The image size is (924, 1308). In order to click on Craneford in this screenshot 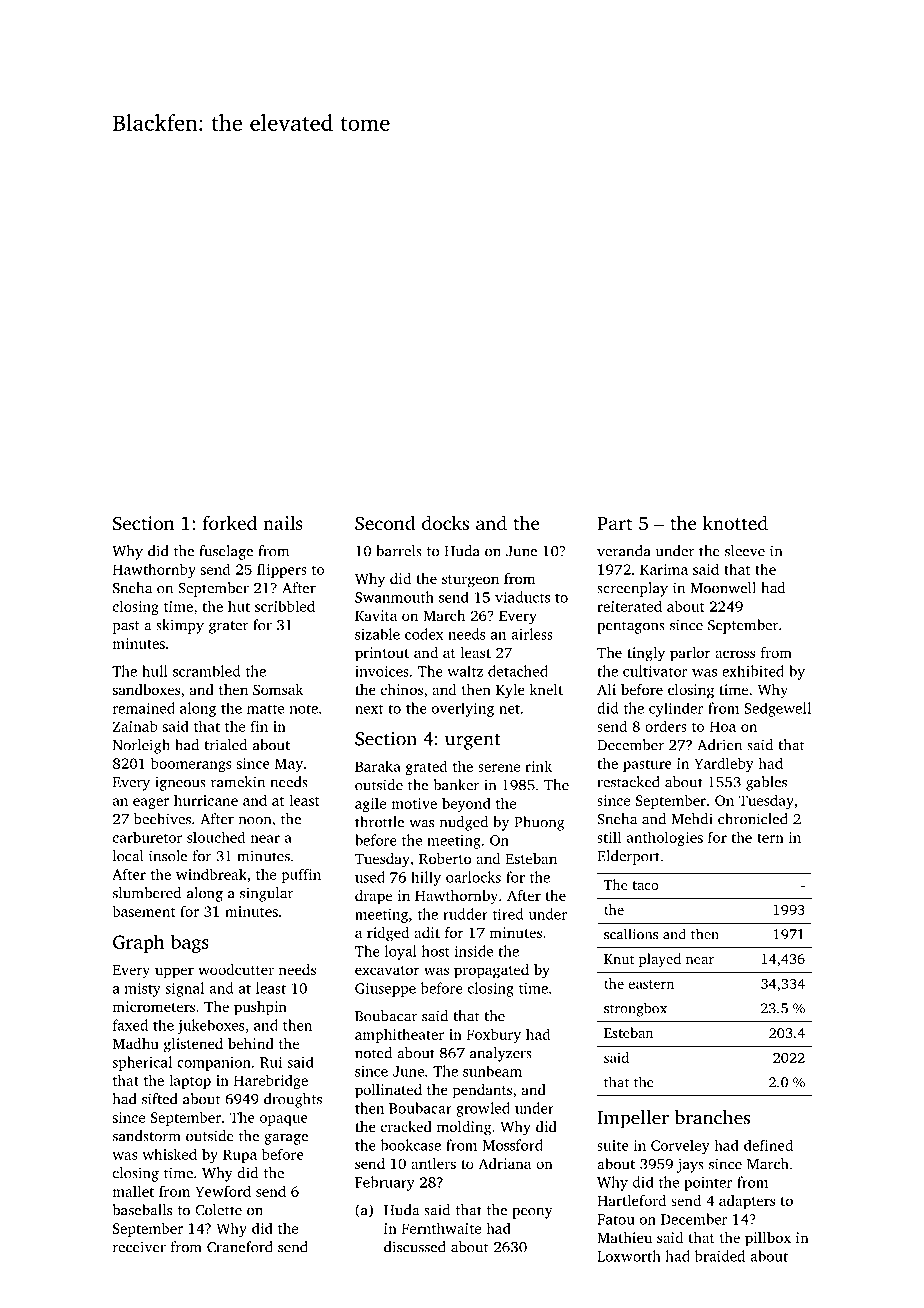, I will do `click(240, 1247)`.
